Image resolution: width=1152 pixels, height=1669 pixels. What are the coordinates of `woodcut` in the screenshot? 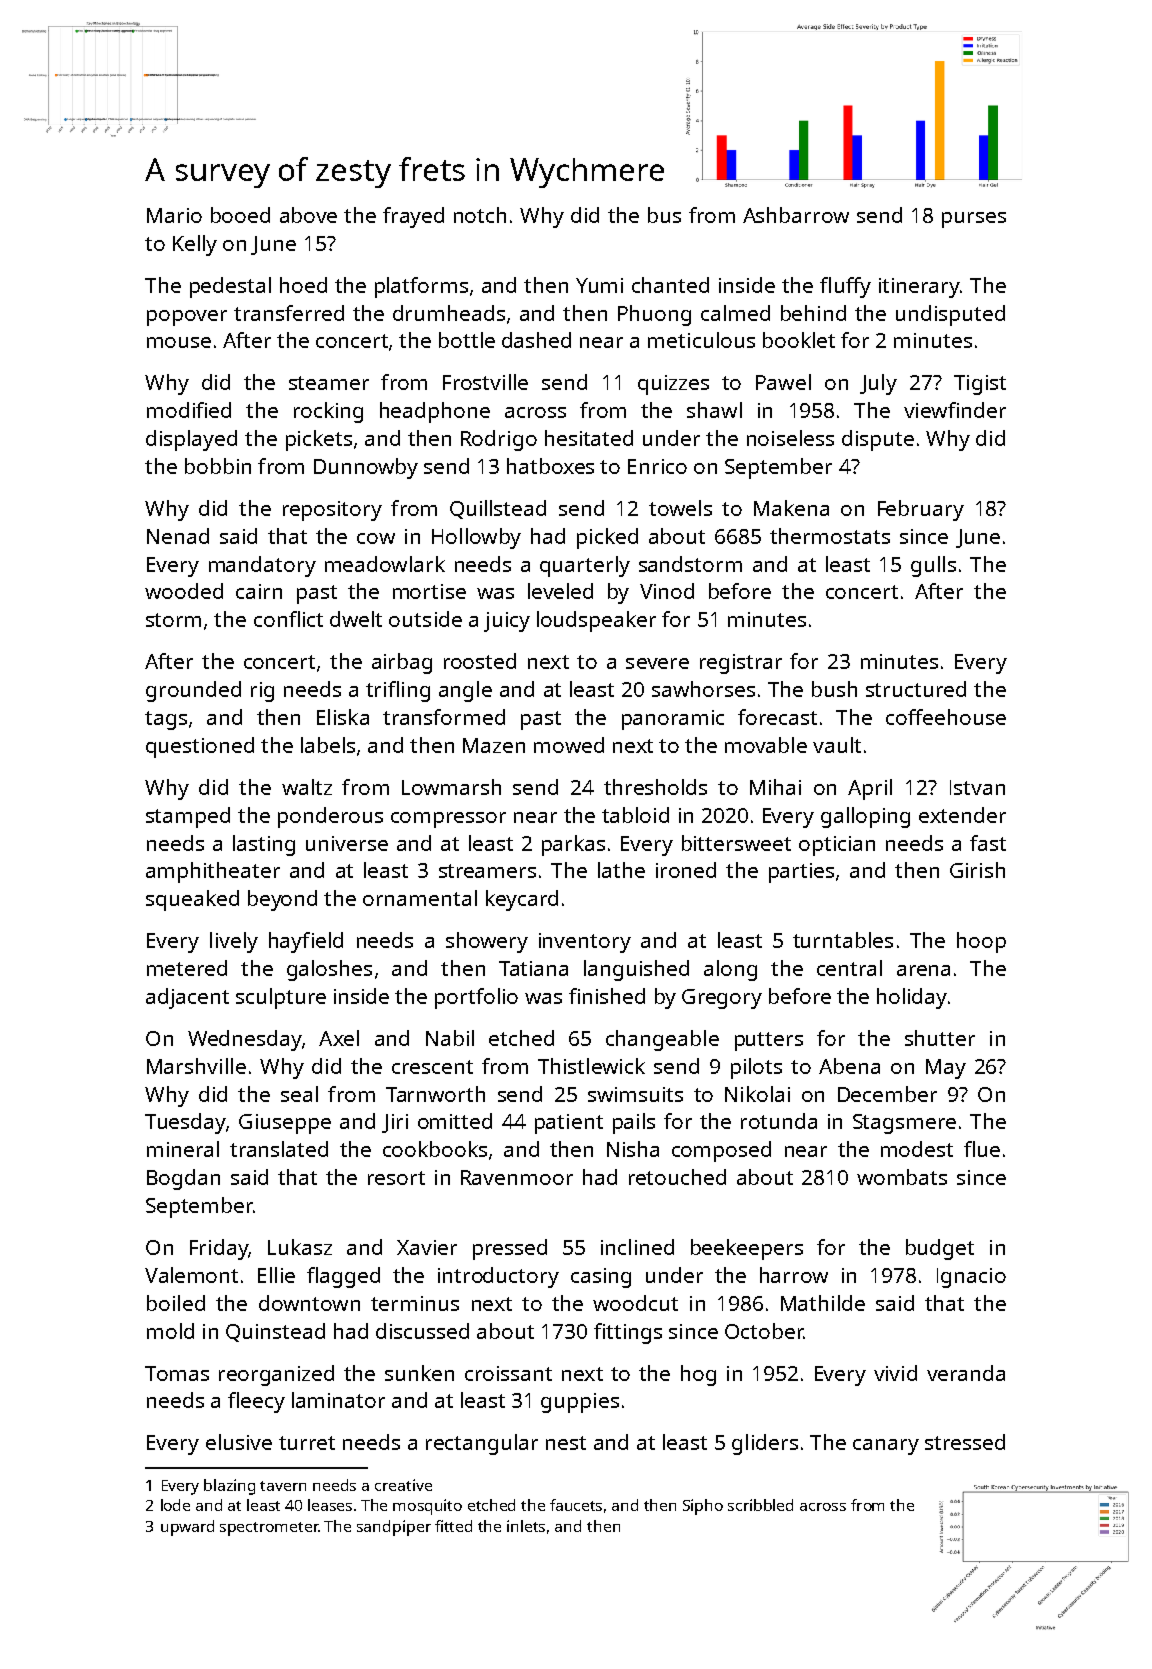 It's located at (635, 1303).
